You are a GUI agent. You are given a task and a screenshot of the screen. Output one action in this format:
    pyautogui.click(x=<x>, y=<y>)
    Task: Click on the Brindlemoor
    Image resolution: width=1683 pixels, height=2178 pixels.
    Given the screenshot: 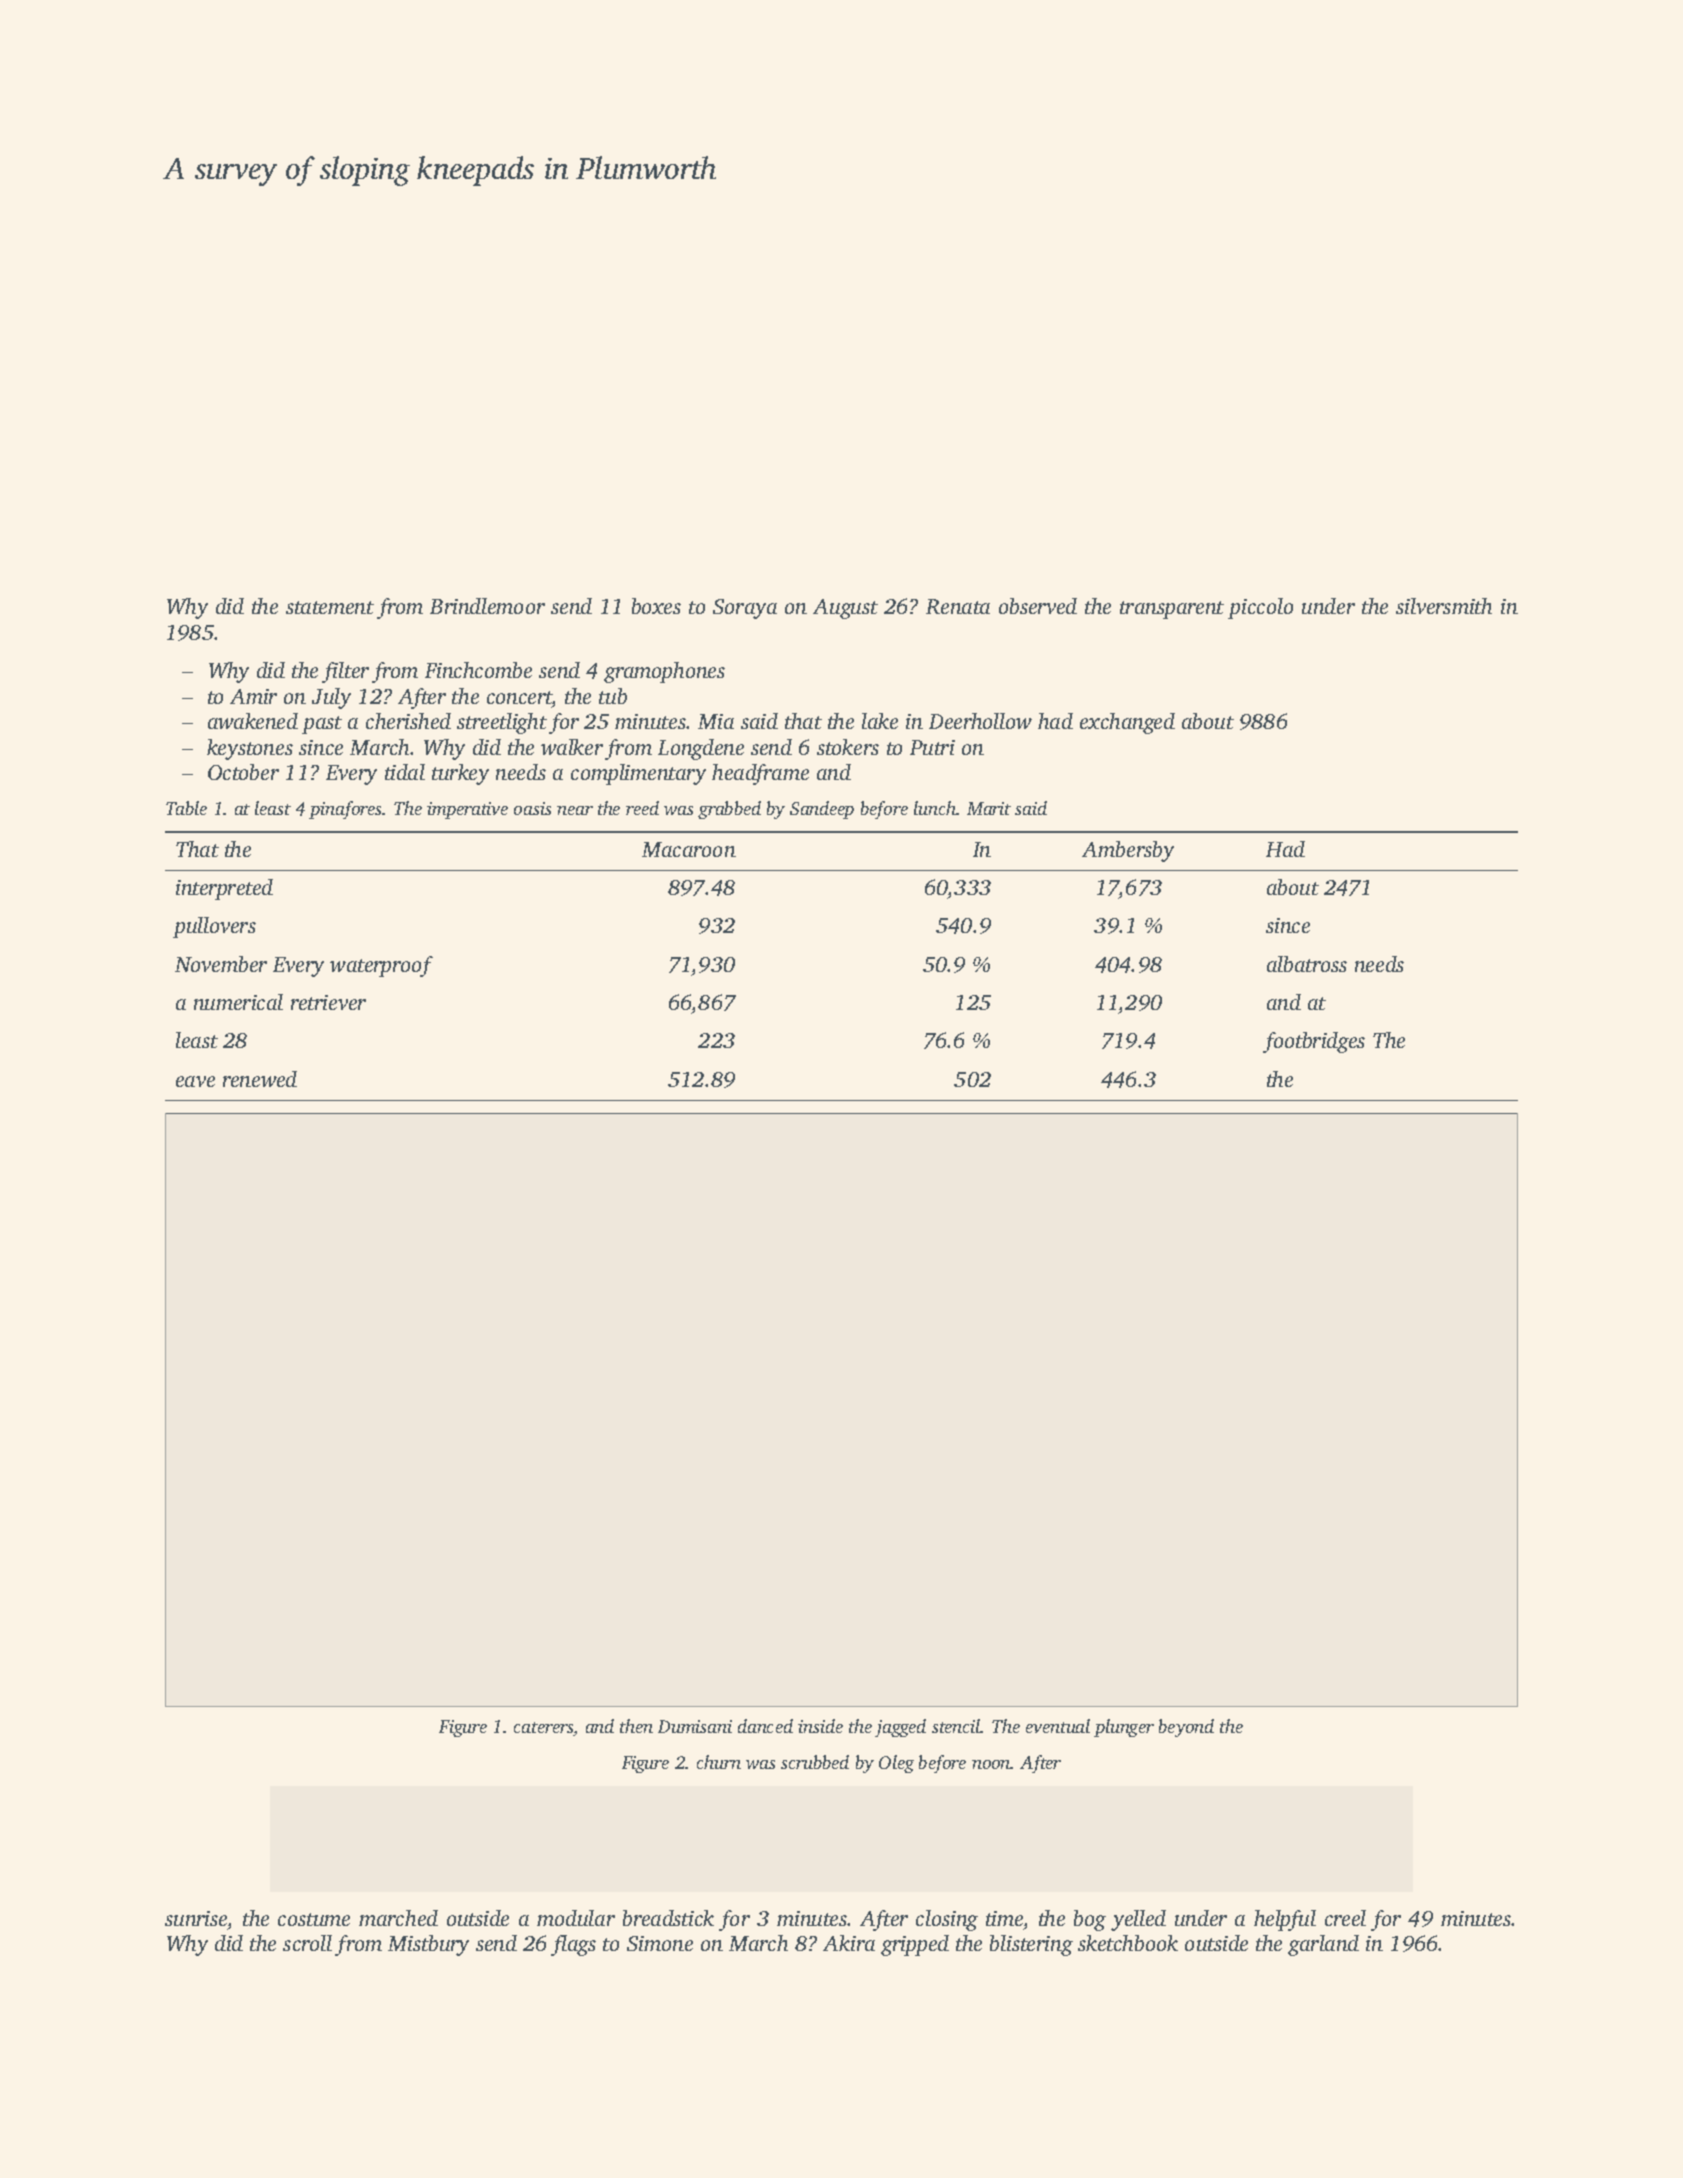 What is the action you would take?
    pyautogui.click(x=487, y=606)
